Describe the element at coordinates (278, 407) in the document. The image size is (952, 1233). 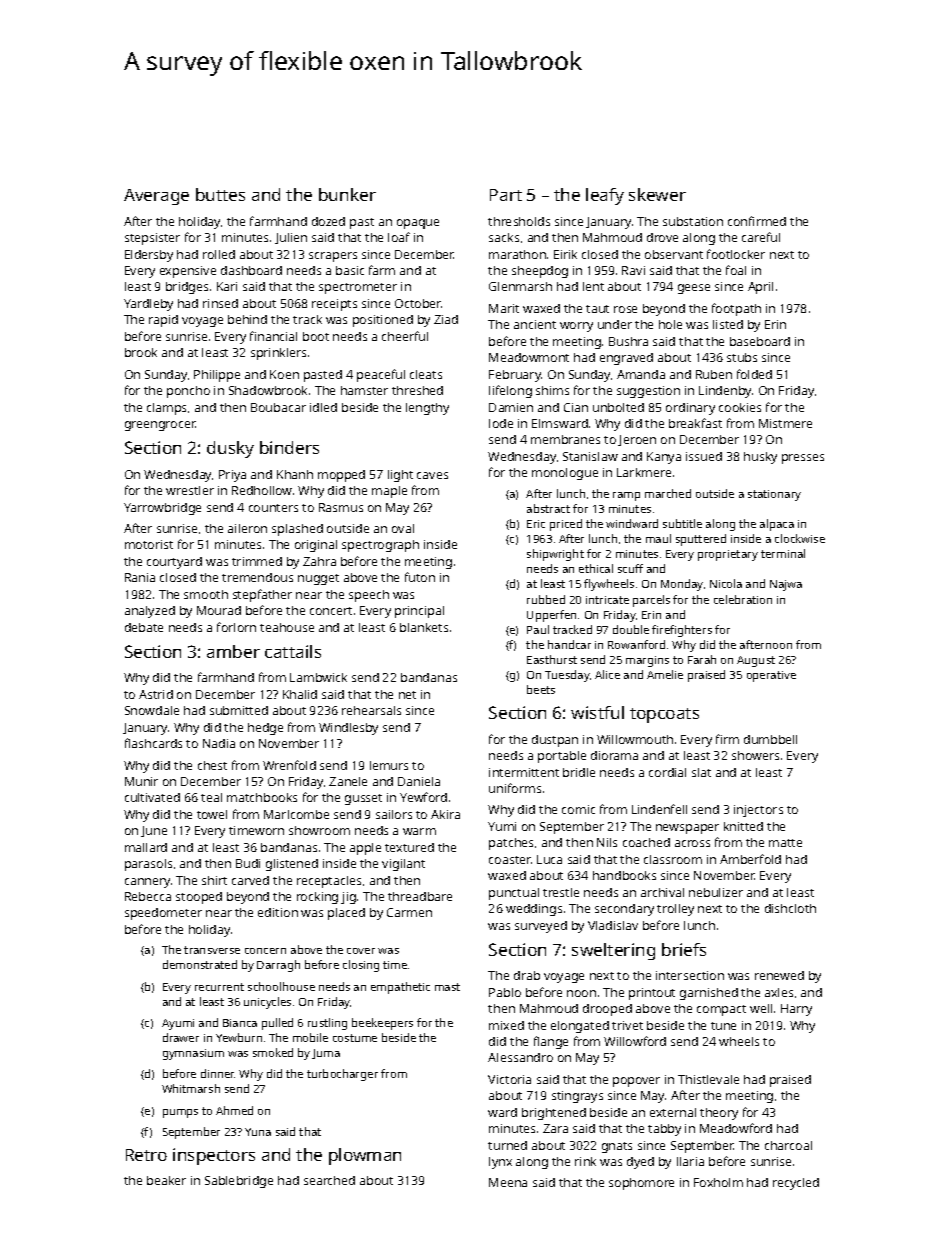
I see `Boubacar` at that location.
